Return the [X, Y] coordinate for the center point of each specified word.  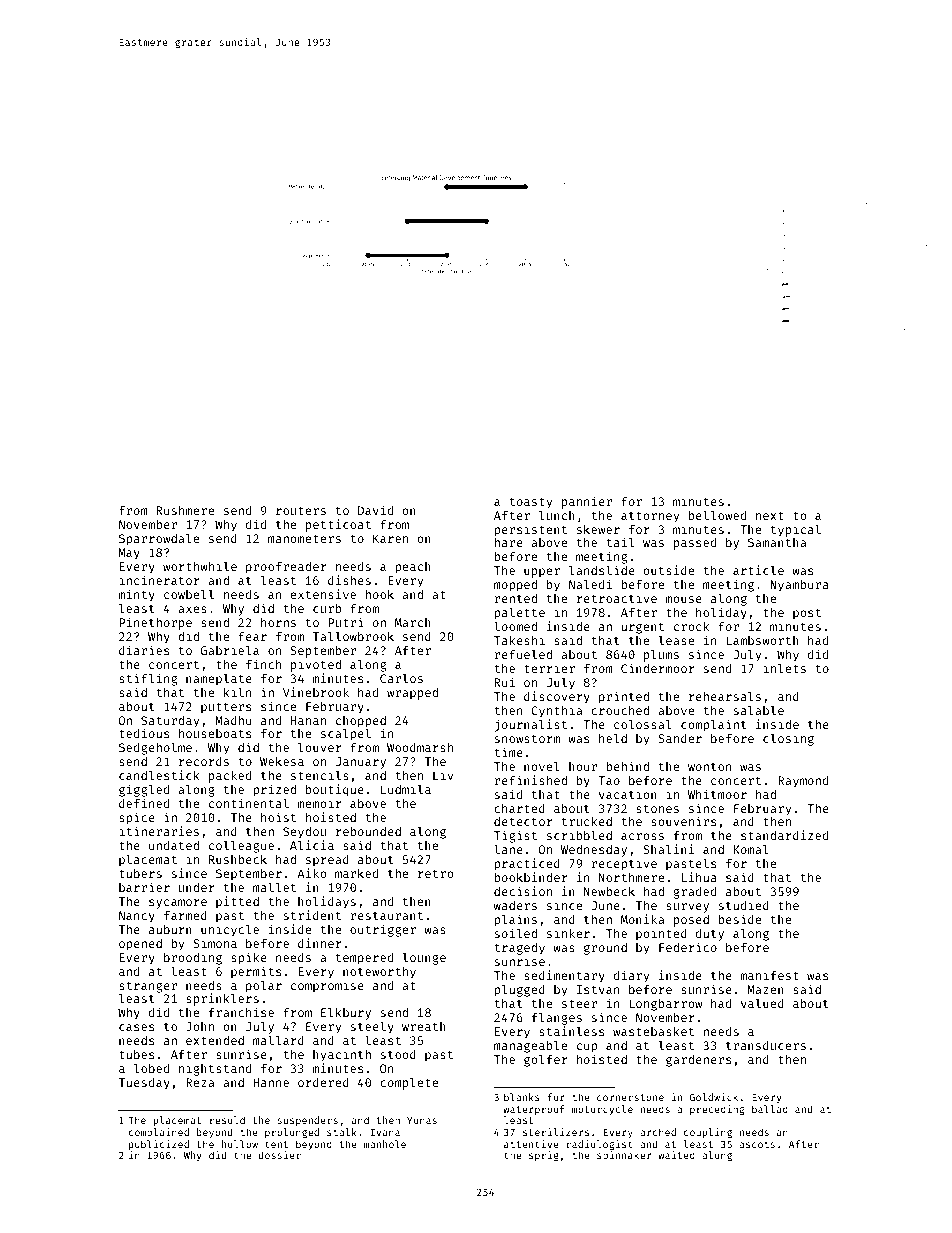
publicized [159, 1145]
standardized [784, 835]
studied [744, 905]
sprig [544, 1156]
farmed [185, 915]
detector [523, 821]
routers [301, 511]
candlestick [159, 775]
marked [356, 873]
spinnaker [624, 1156]
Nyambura [800, 585]
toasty [530, 503]
